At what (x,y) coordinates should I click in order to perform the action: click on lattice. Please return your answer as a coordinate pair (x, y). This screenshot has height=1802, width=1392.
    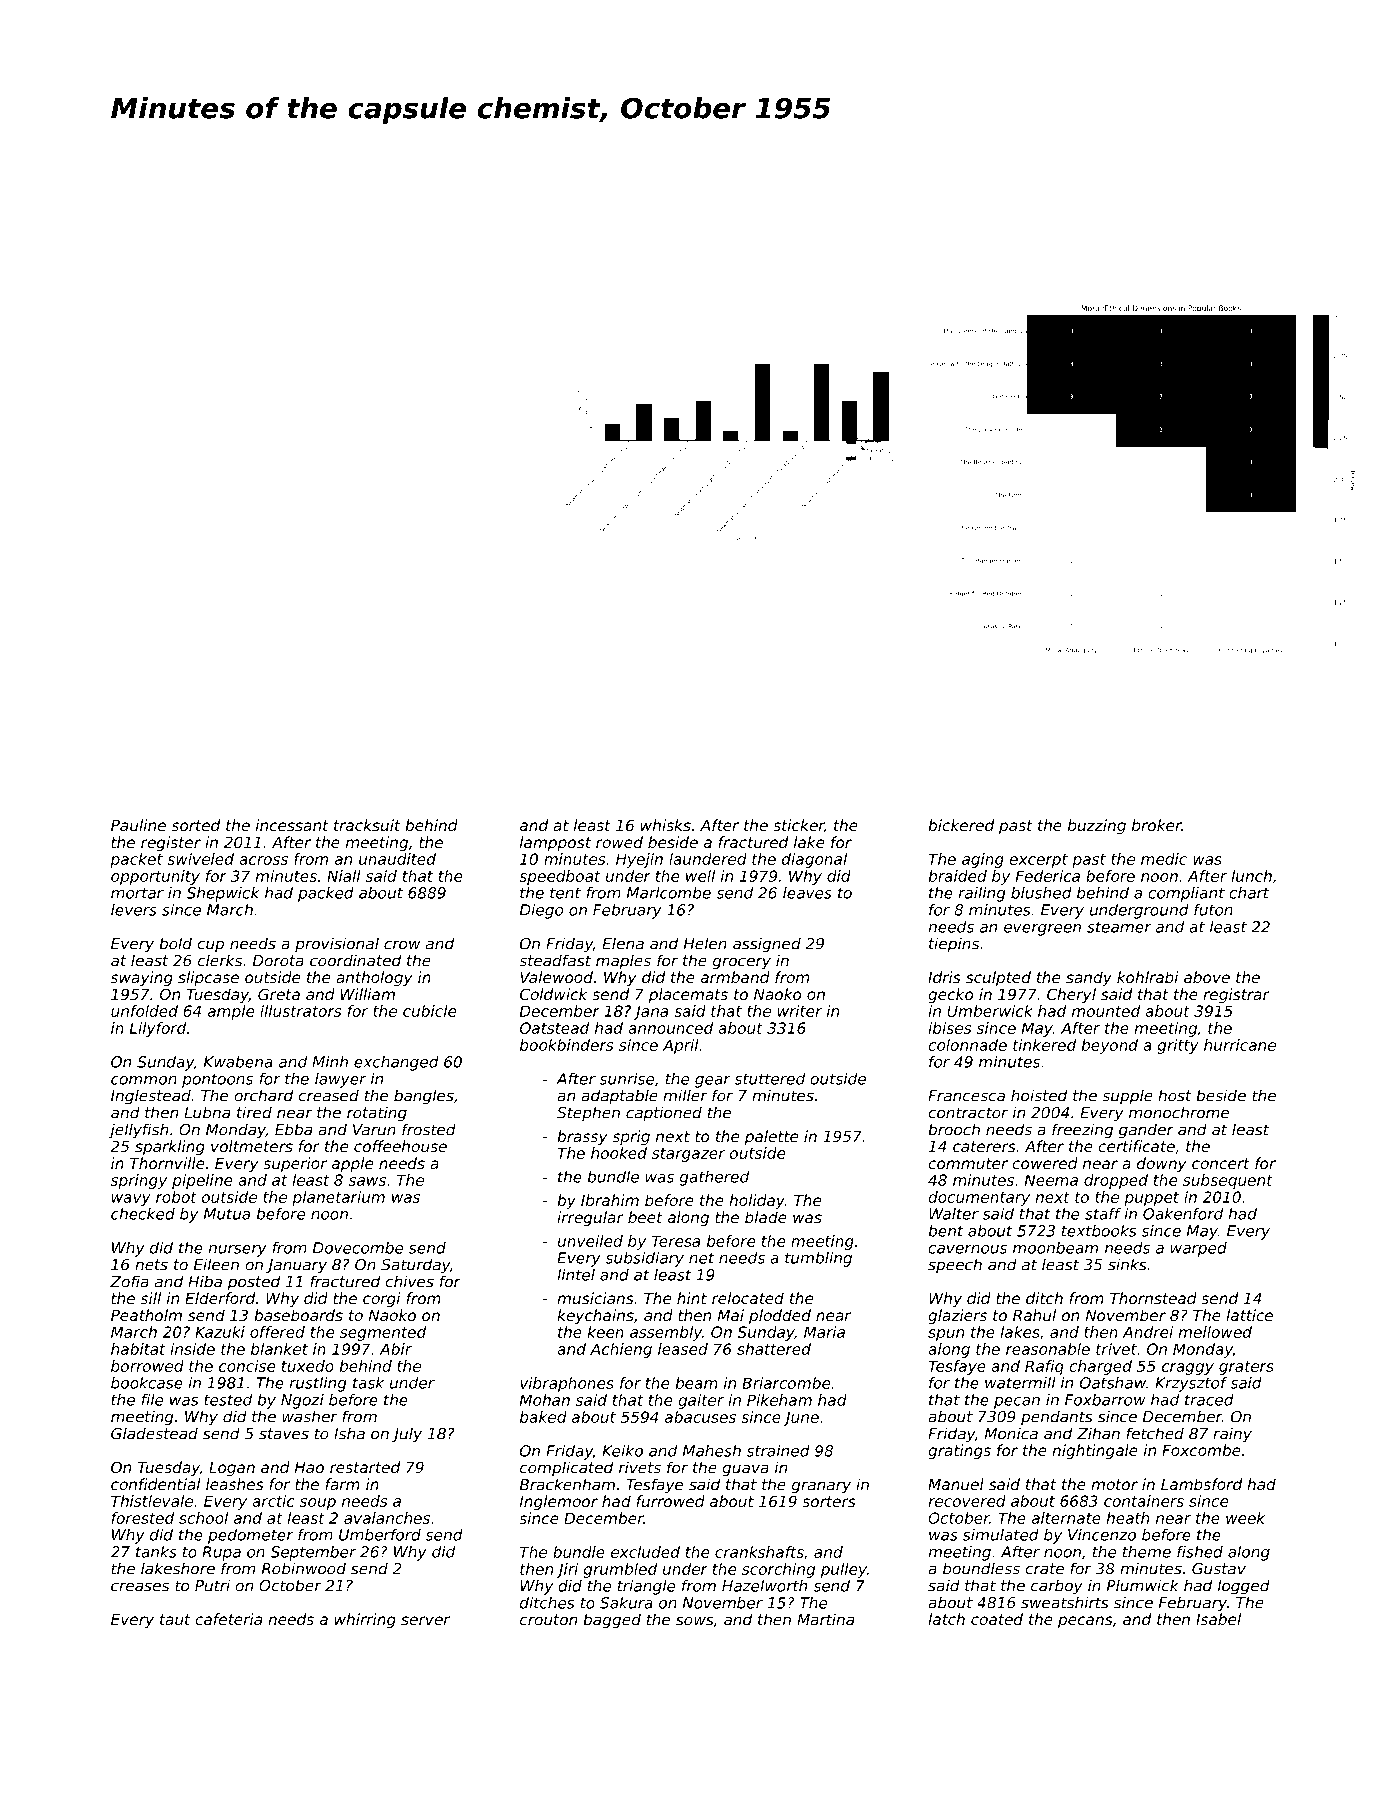
    Looking at the image, I should click on (1249, 1315).
